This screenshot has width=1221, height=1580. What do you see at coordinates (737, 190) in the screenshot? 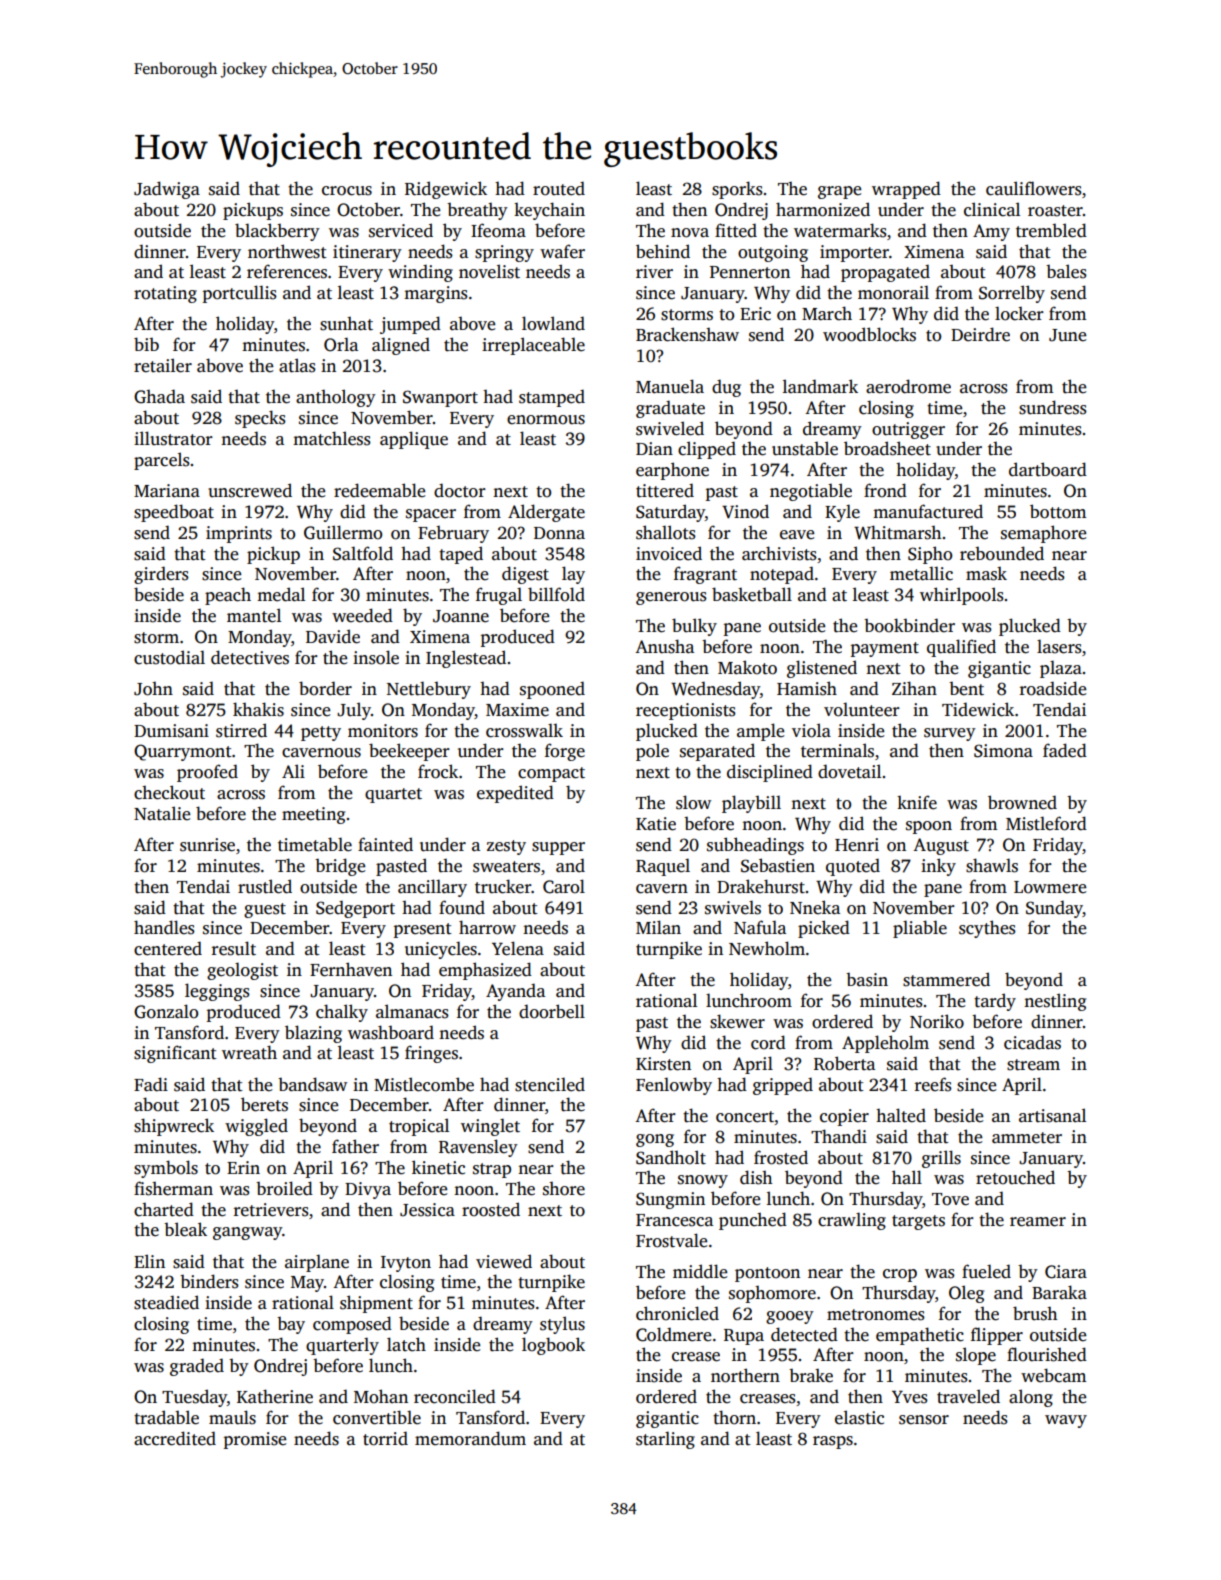
I see `sporks` at bounding box center [737, 190].
